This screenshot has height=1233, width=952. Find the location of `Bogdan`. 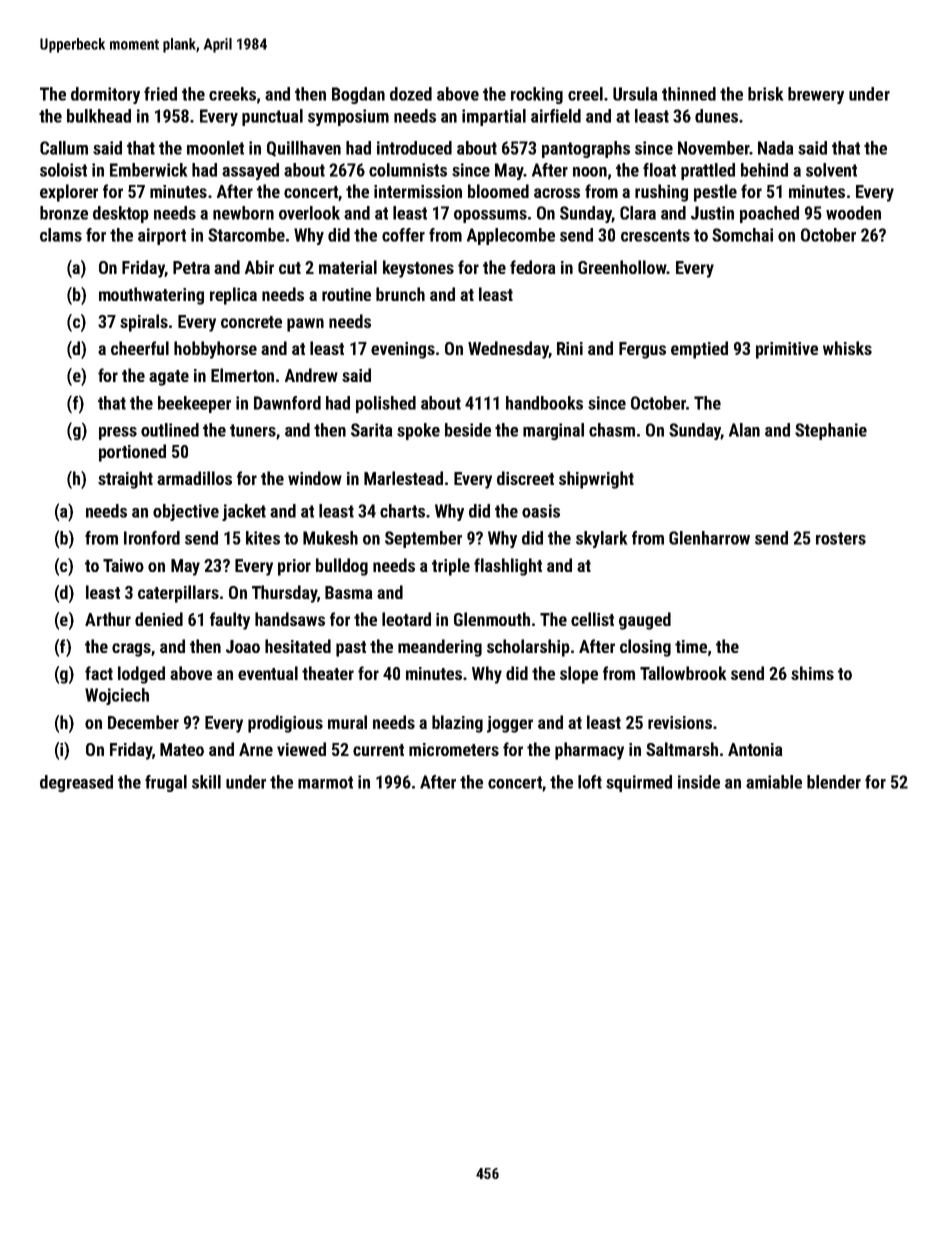

Bogdan is located at coordinates (358, 95).
